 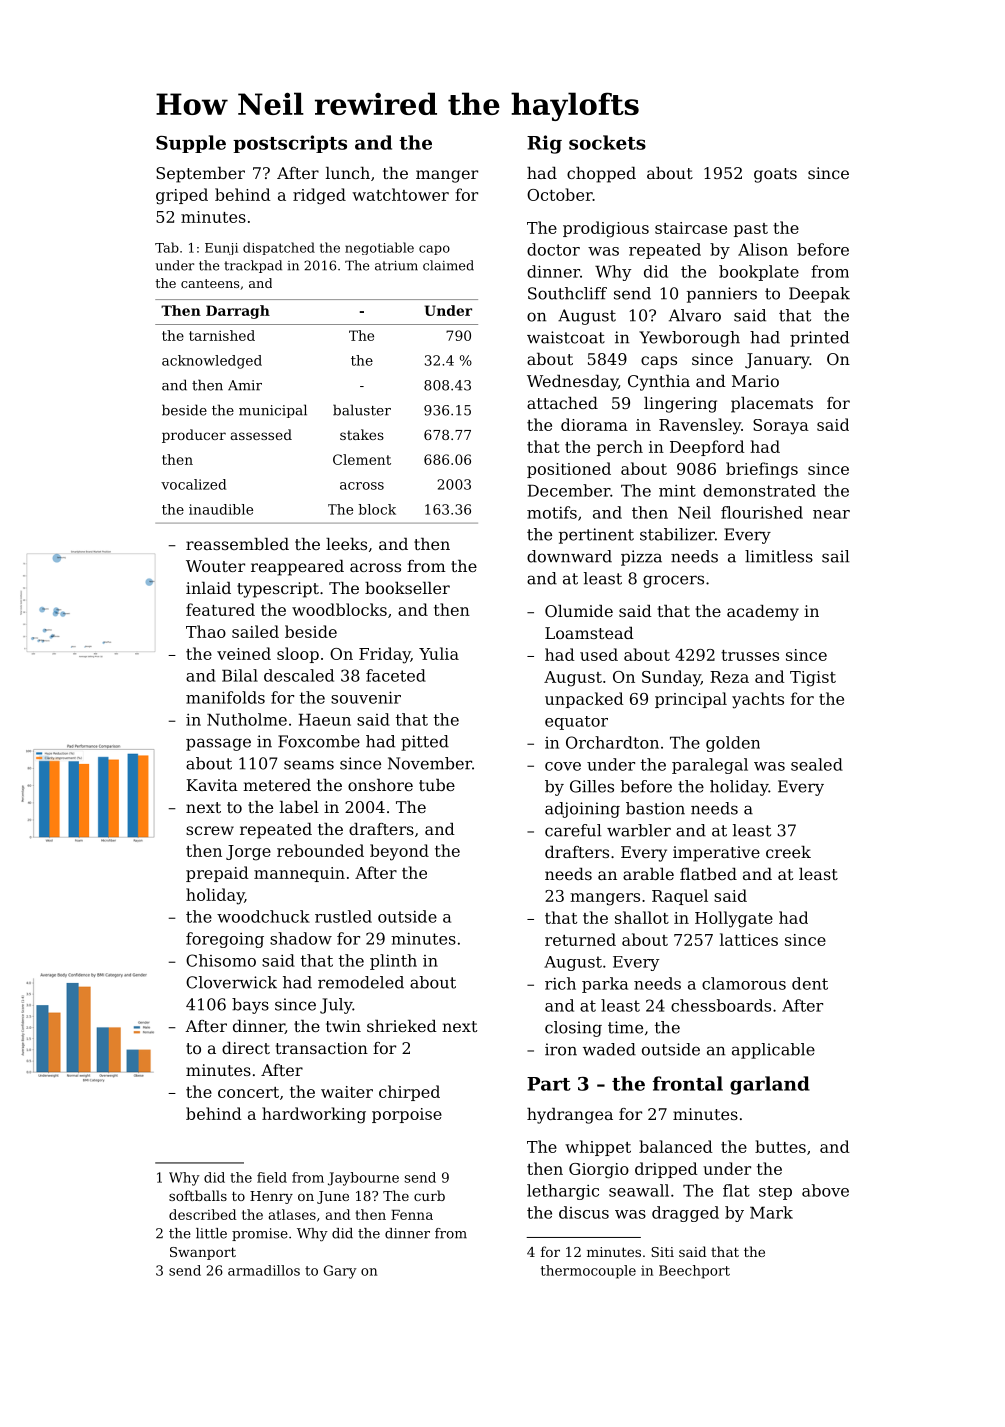 I want to click on baluster, so click(x=362, y=410).
